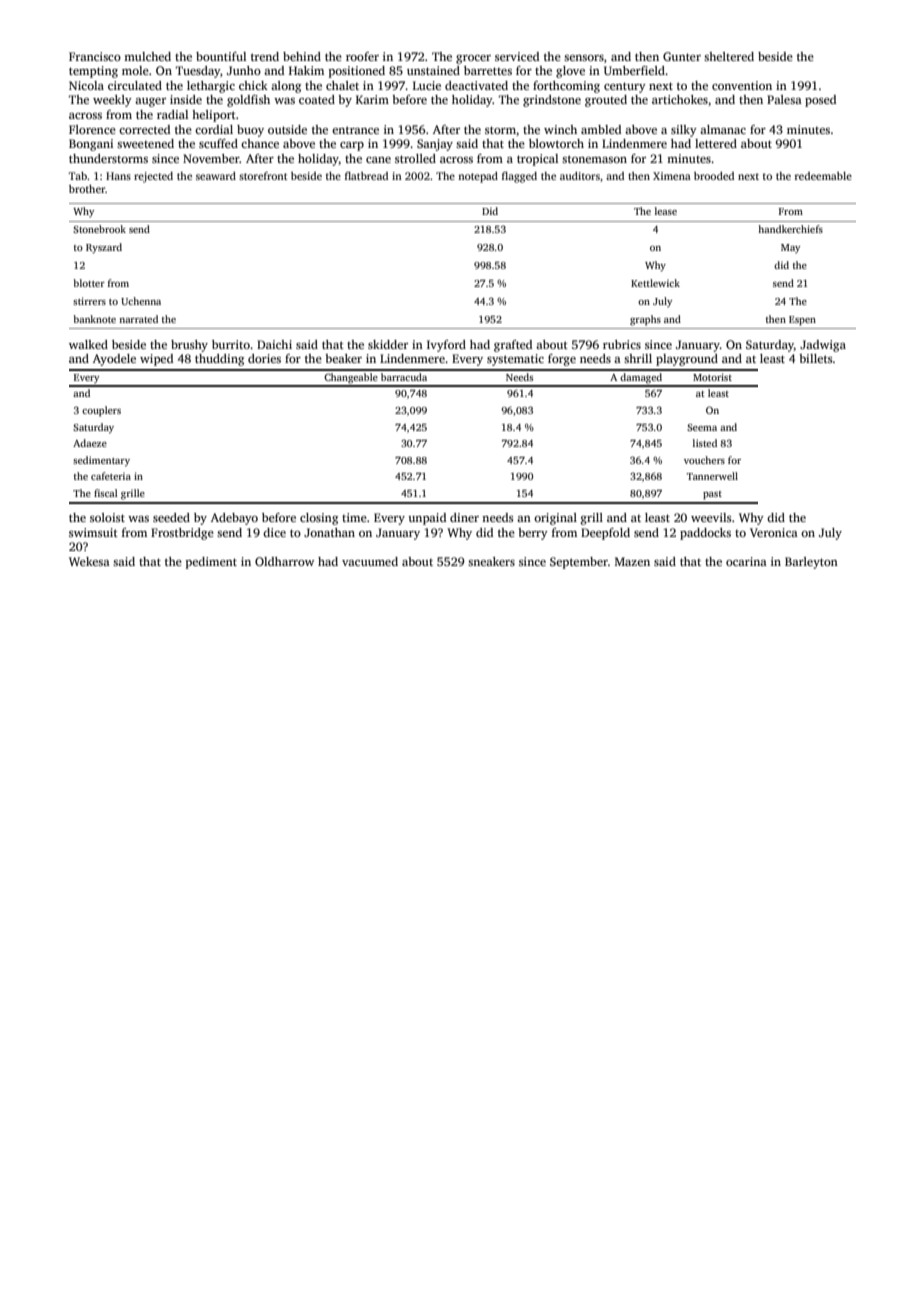 The height and width of the page is (1308, 924). What do you see at coordinates (78, 176) in the page?
I see `Tab` at bounding box center [78, 176].
